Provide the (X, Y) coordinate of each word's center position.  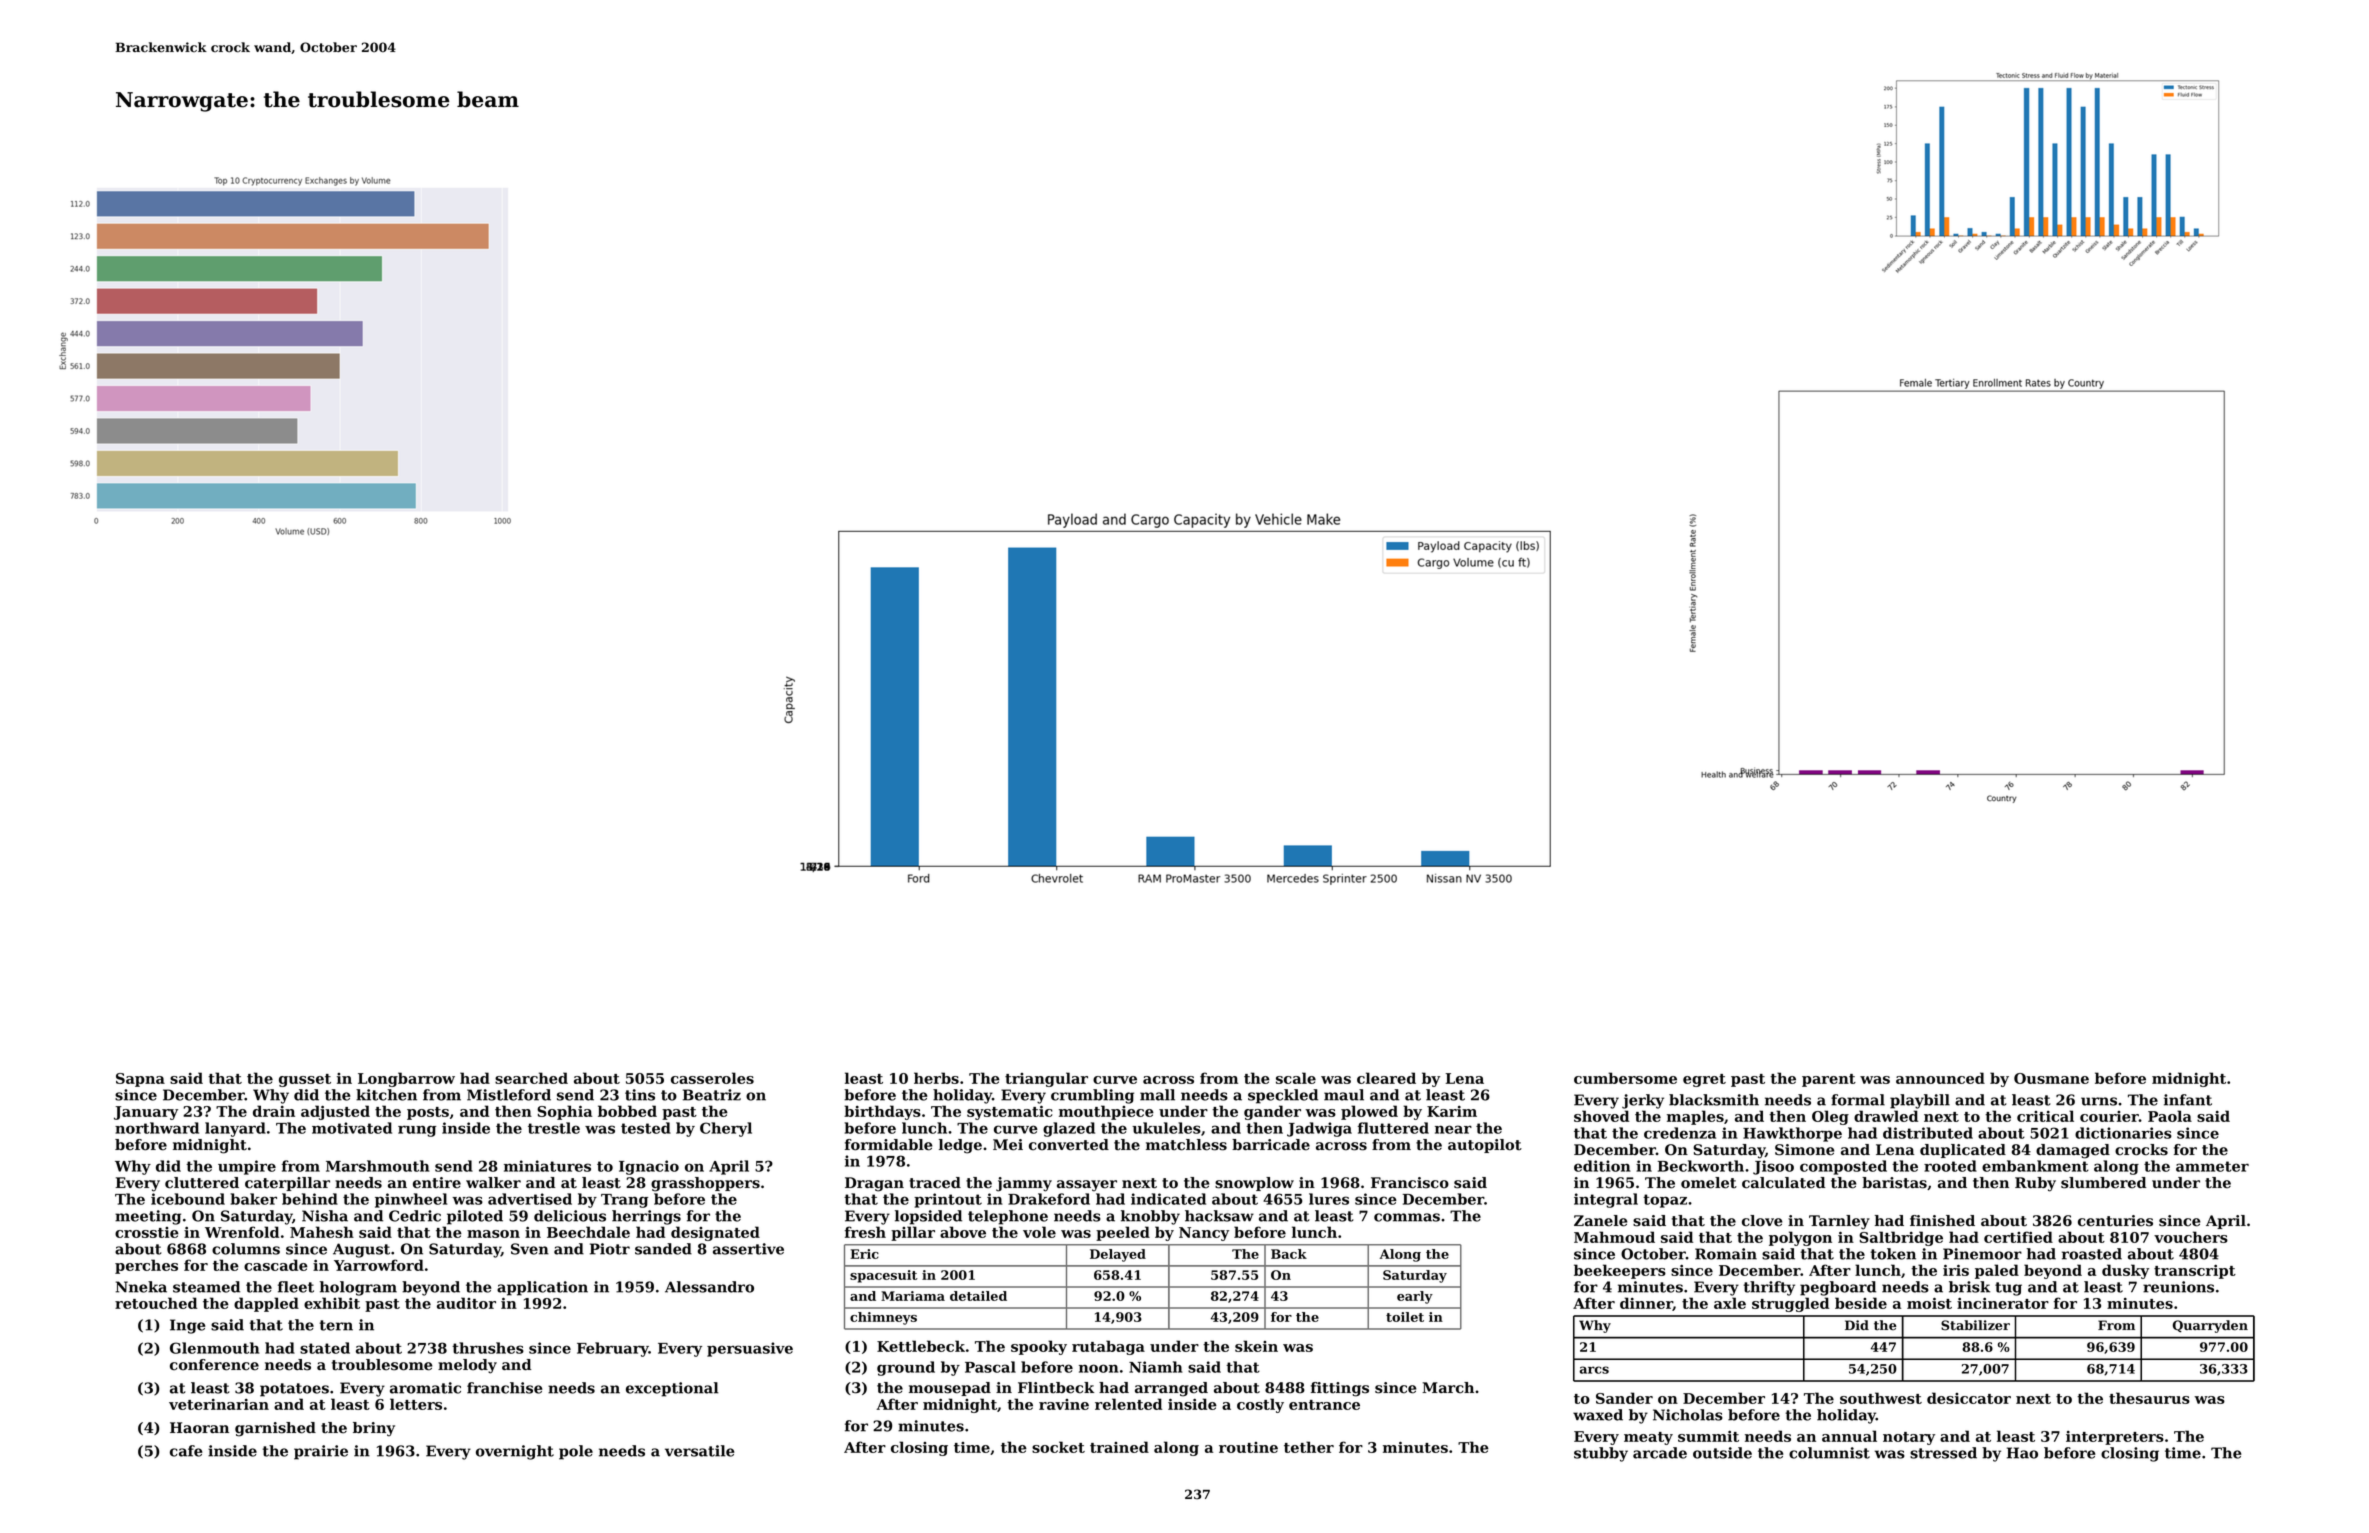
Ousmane (2051, 1078)
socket (1058, 1447)
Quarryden (2210, 1326)
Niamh (1156, 1367)
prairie (321, 1452)
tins (640, 1095)
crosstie (147, 1232)
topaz (1665, 1201)
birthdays (882, 1112)
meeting (148, 1217)
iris (1956, 1270)
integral (1606, 1200)
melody (467, 1366)
